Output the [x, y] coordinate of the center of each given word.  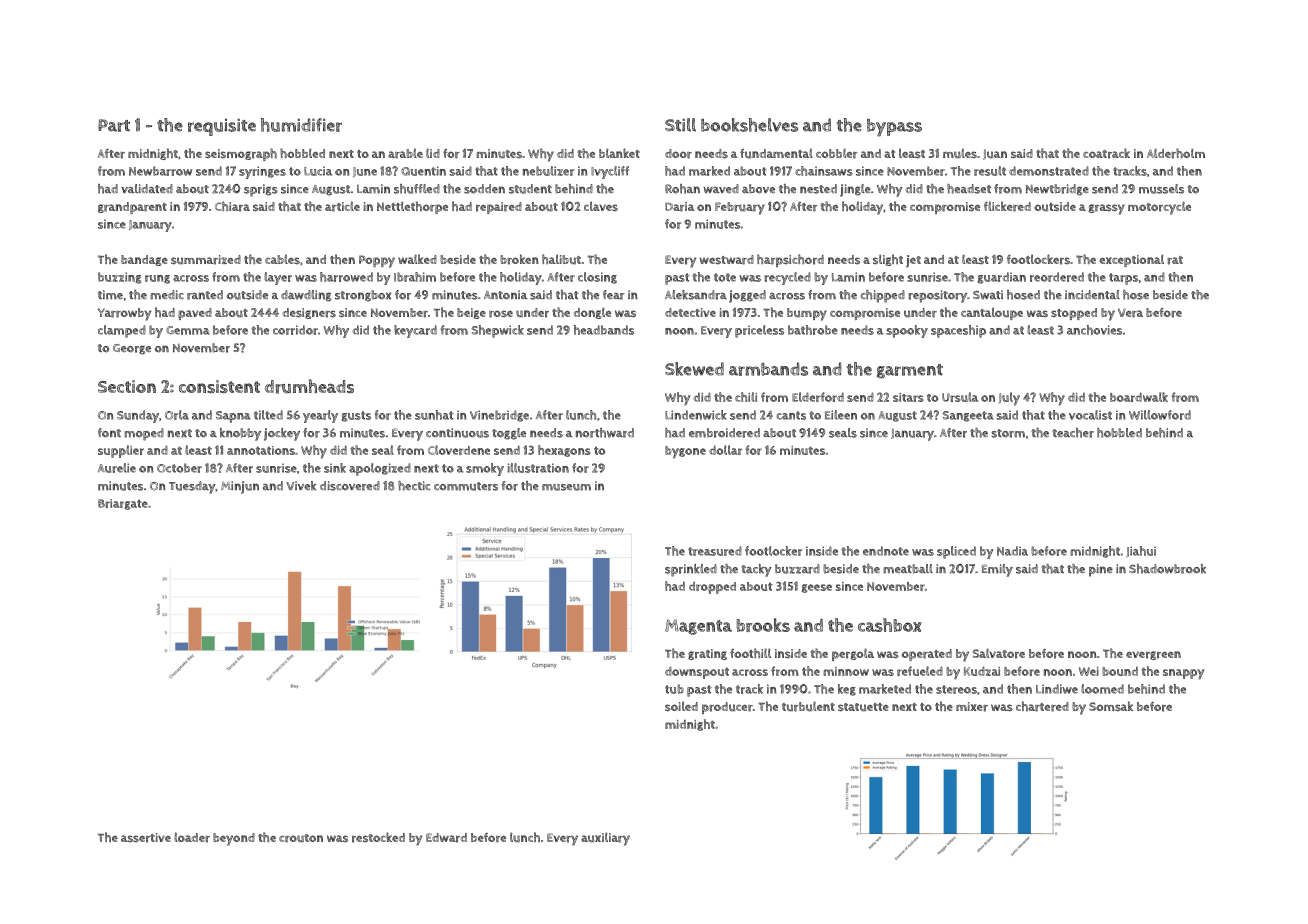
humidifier [301, 125]
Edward [446, 838]
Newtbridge [1057, 190]
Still [680, 125]
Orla [177, 415]
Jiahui [1141, 551]
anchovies [1094, 330]
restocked [378, 837]
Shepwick [497, 331]
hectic [414, 486]
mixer [972, 707]
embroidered [724, 433]
